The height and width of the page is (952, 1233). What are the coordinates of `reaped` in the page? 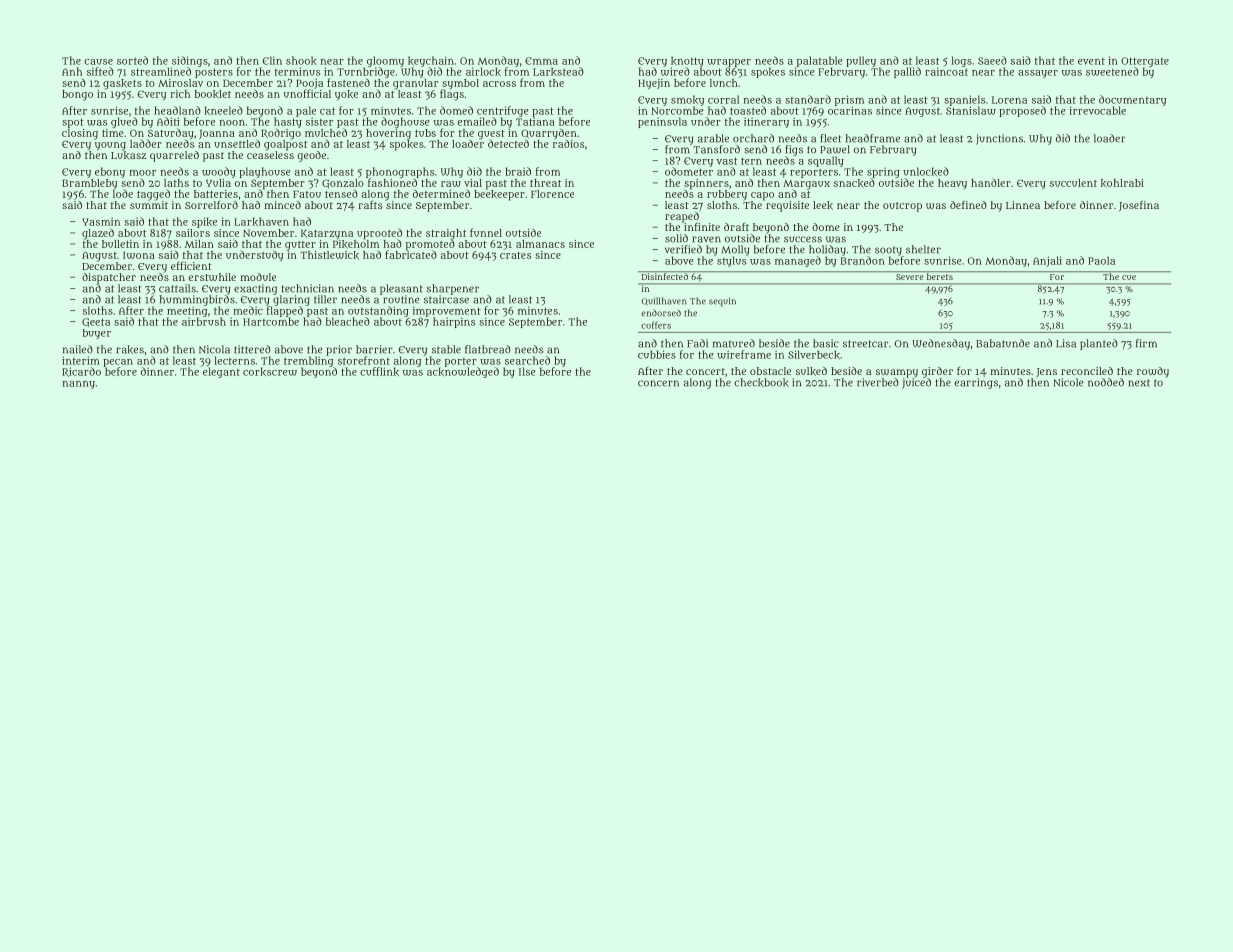 It's located at (682, 217).
